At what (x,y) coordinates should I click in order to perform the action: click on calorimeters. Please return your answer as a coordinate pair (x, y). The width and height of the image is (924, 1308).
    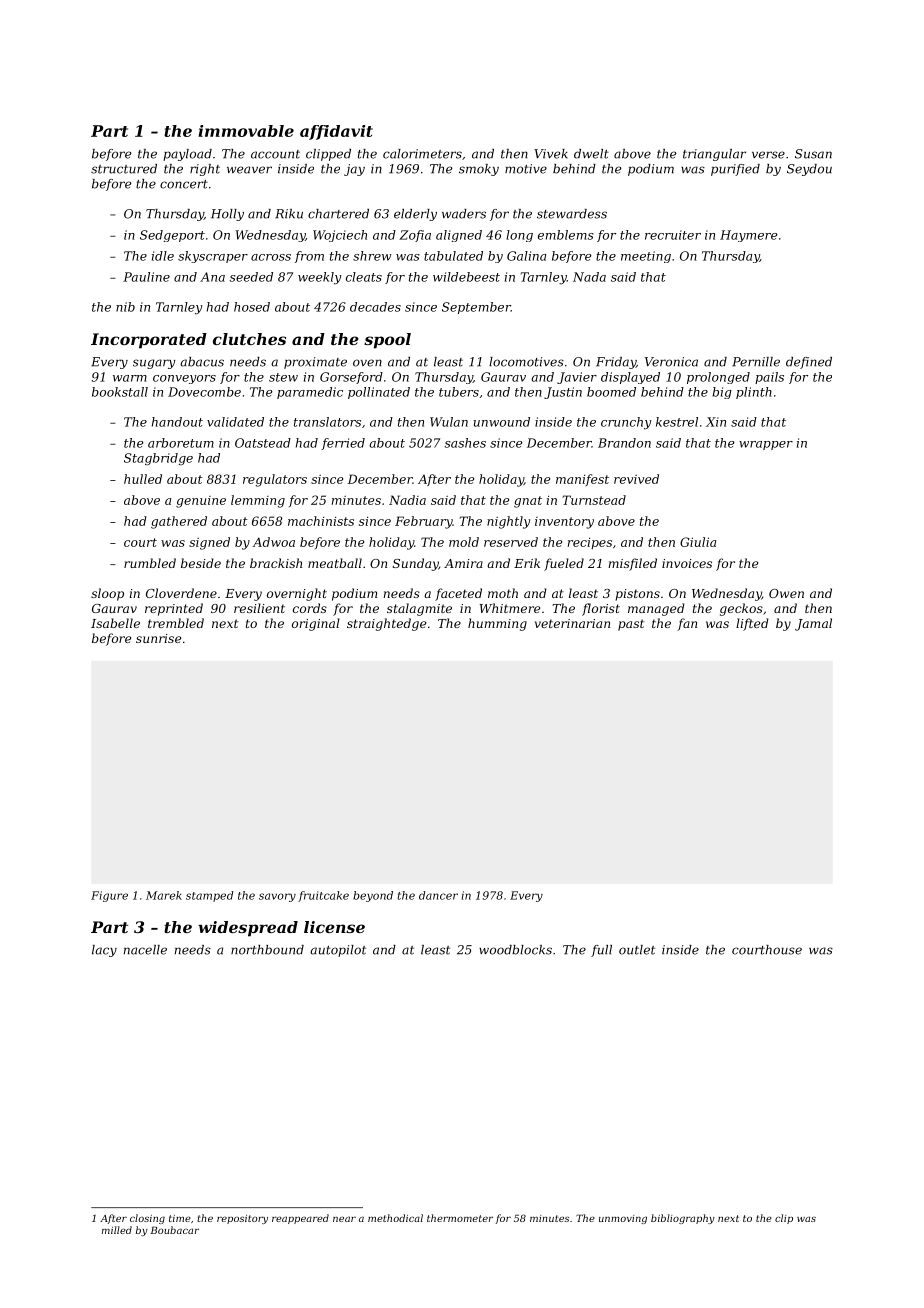
    Looking at the image, I should click on (422, 154).
